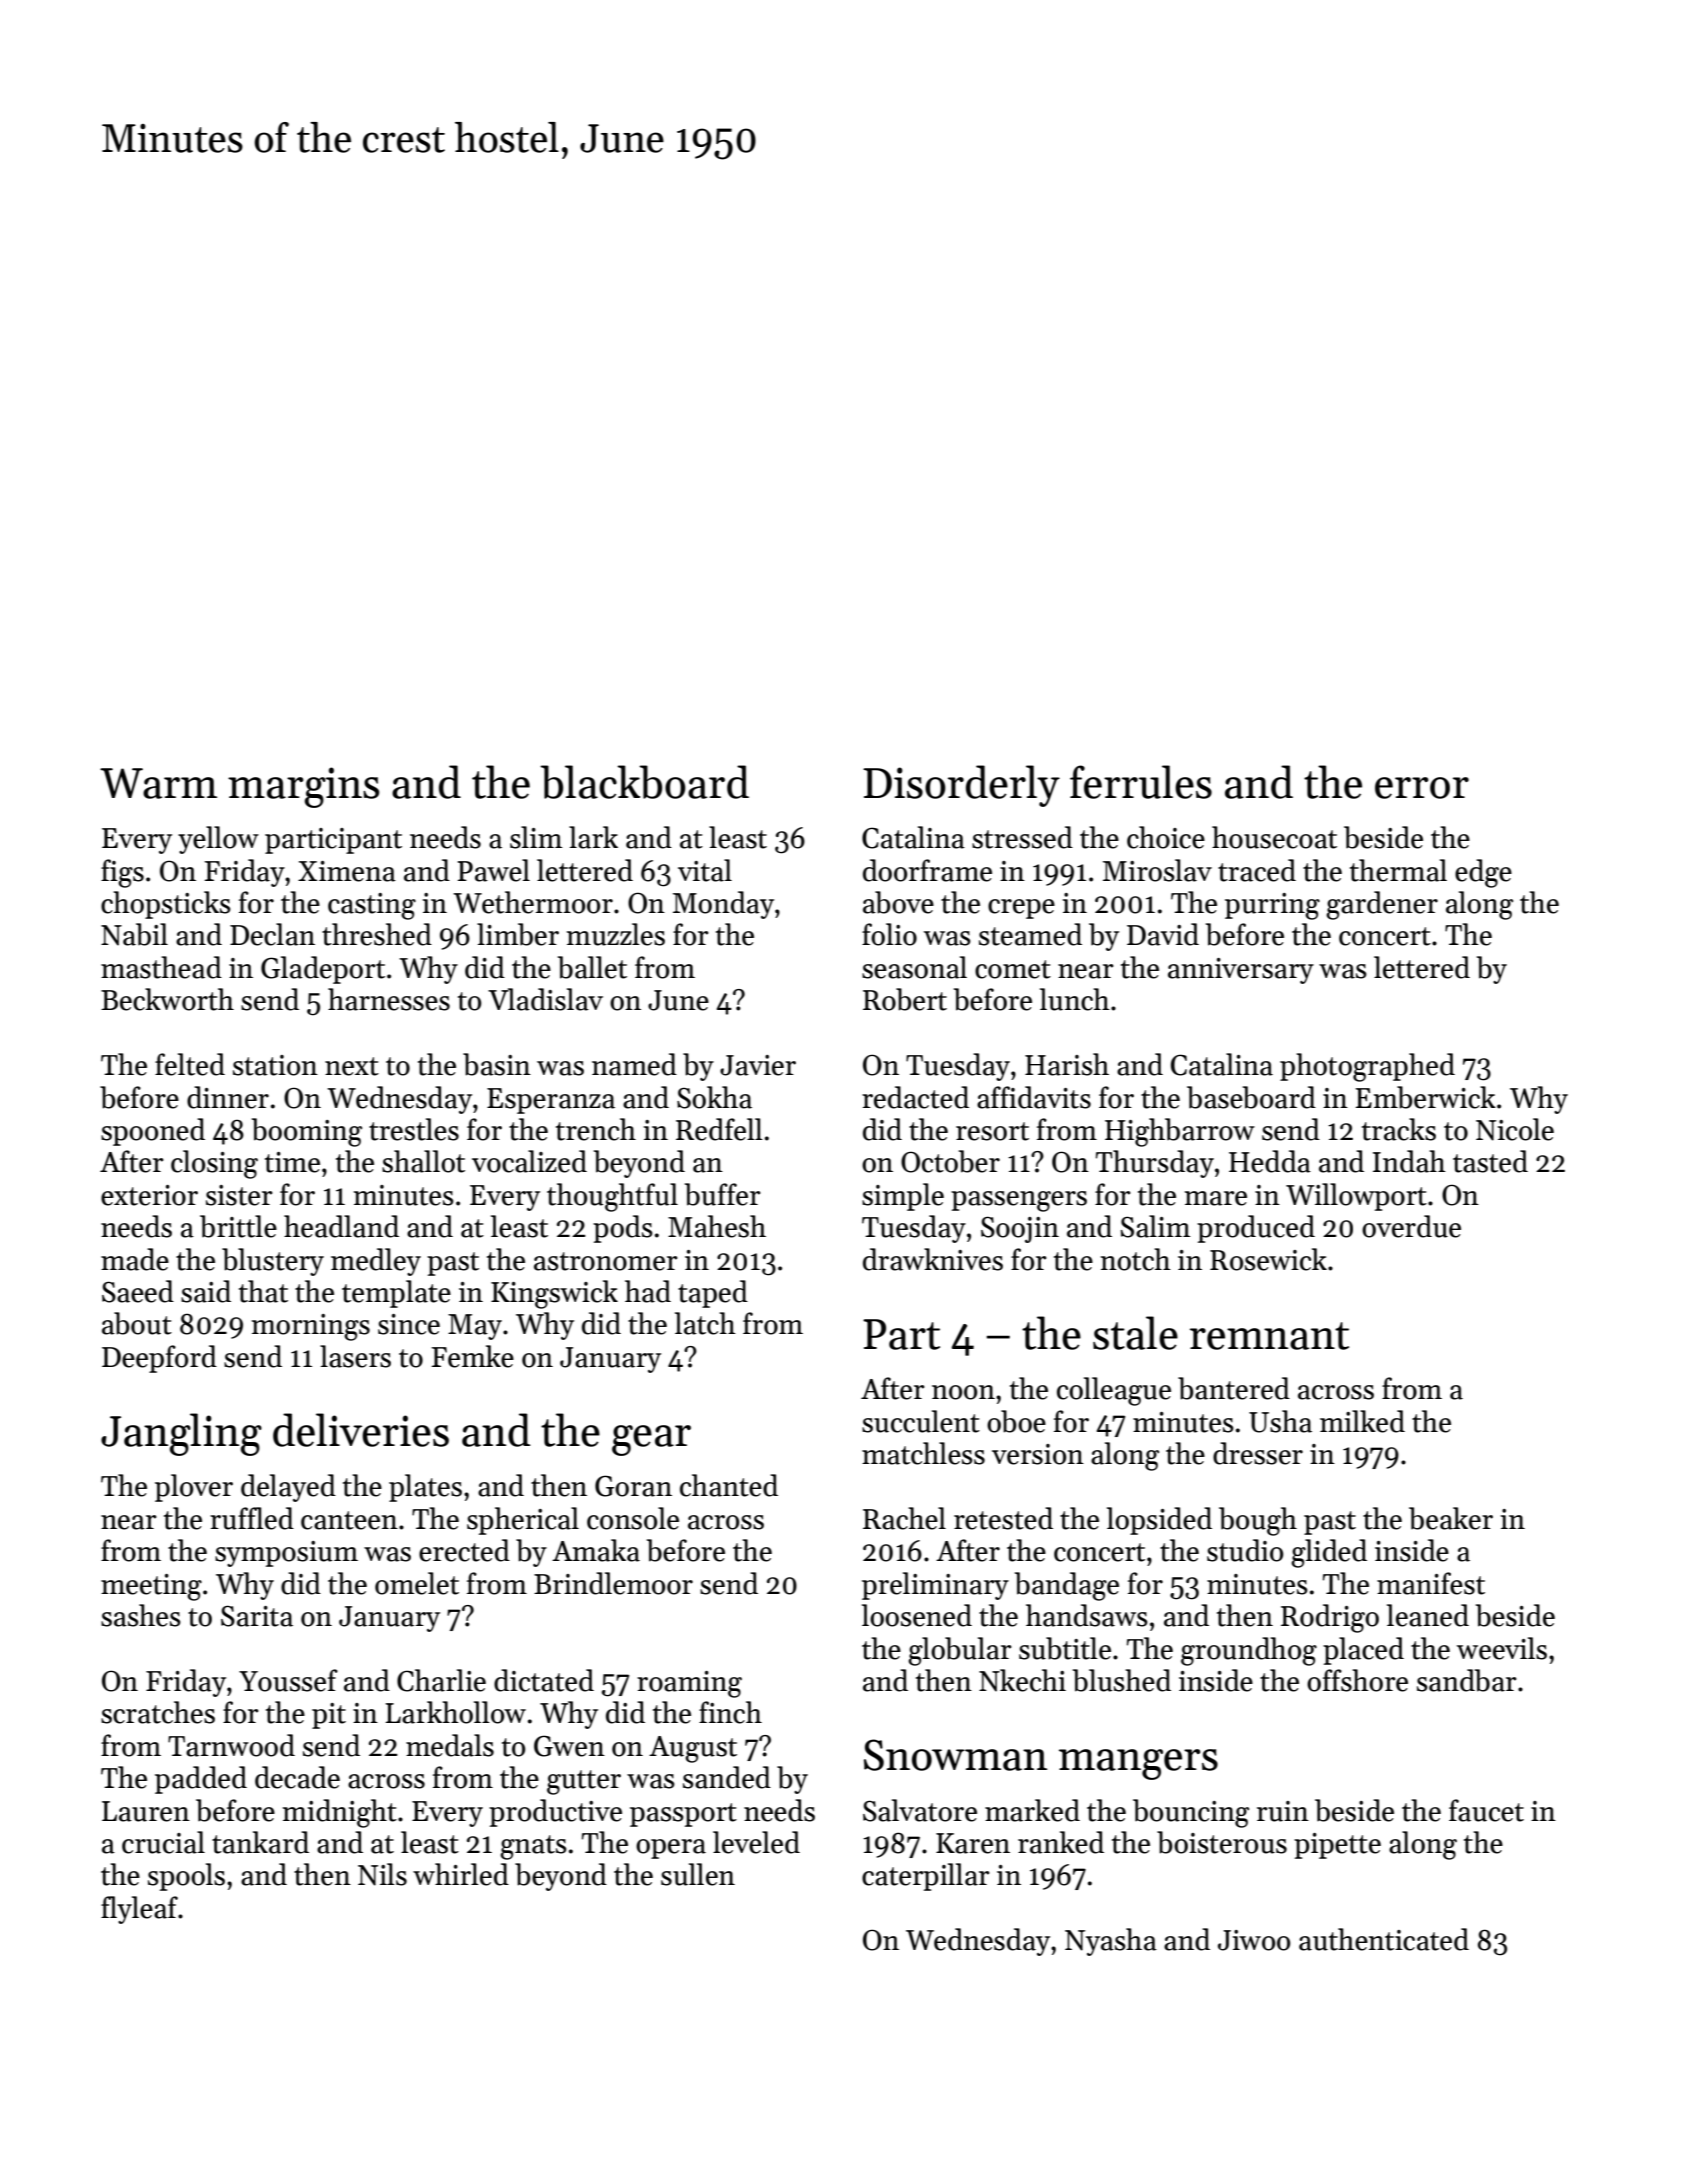  Describe the element at coordinates (382, 1874) in the screenshot. I see `Nils` at that location.
